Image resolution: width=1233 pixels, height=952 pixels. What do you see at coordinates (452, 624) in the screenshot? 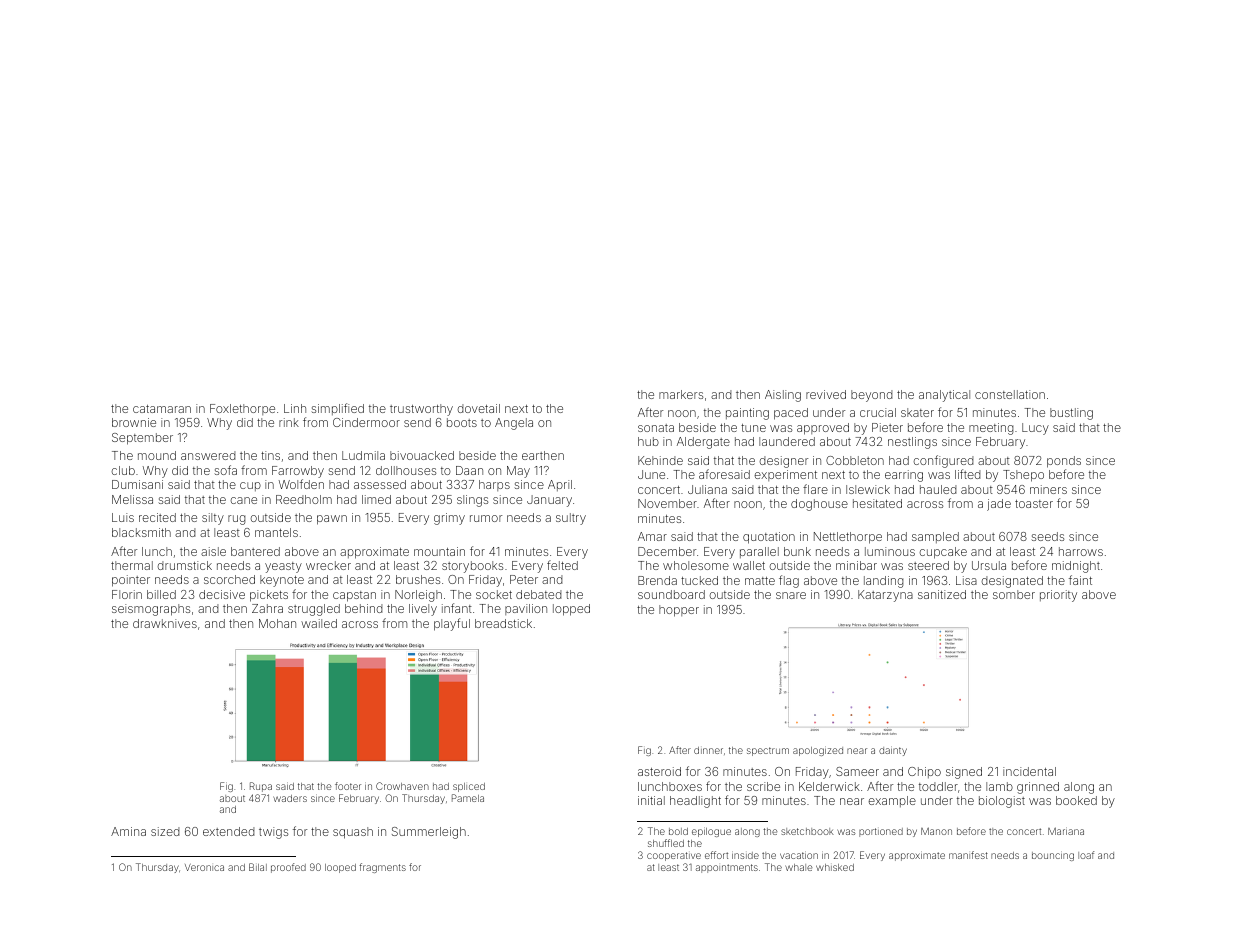
I see `playful` at bounding box center [452, 624].
